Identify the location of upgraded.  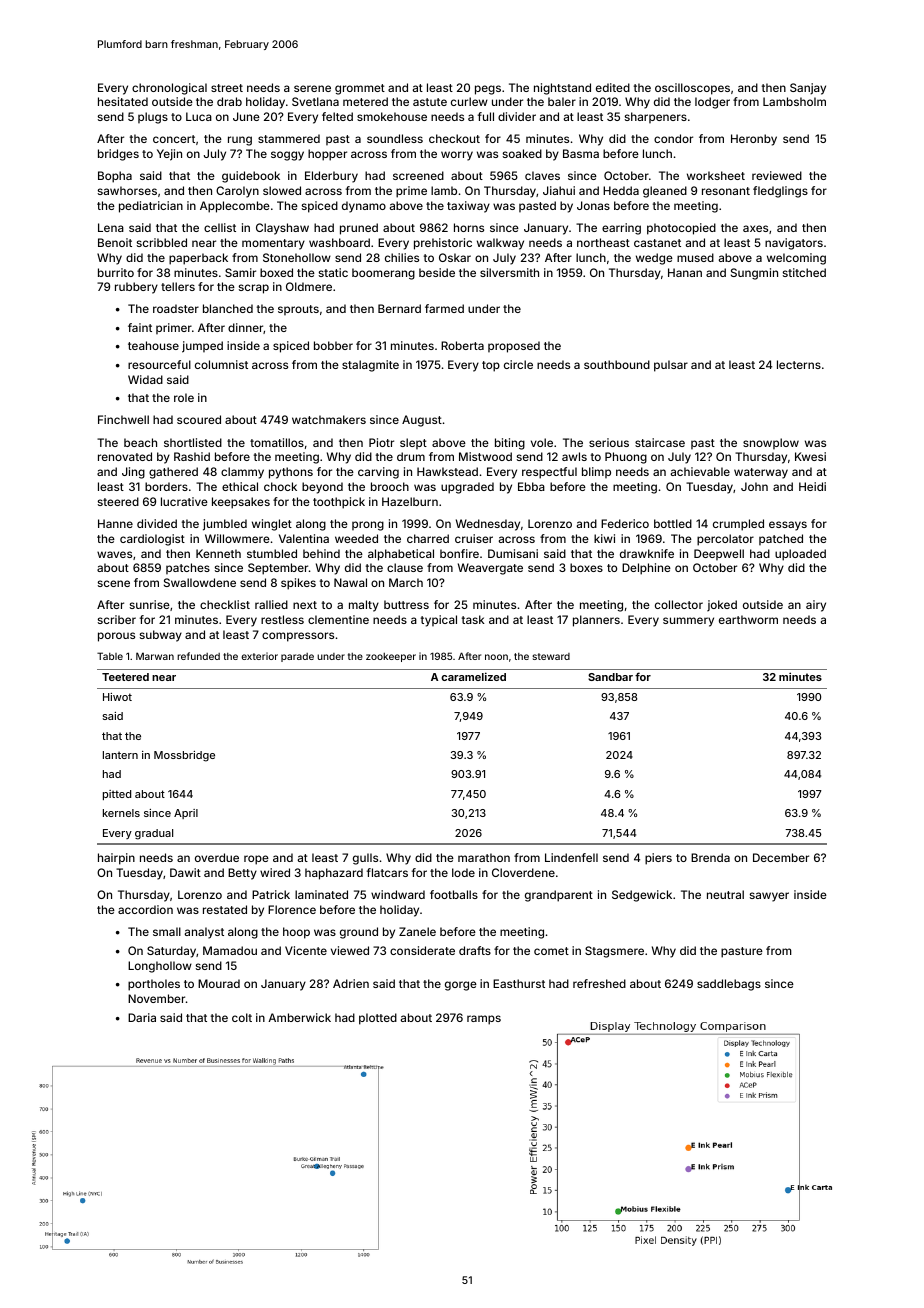
(467, 488).
